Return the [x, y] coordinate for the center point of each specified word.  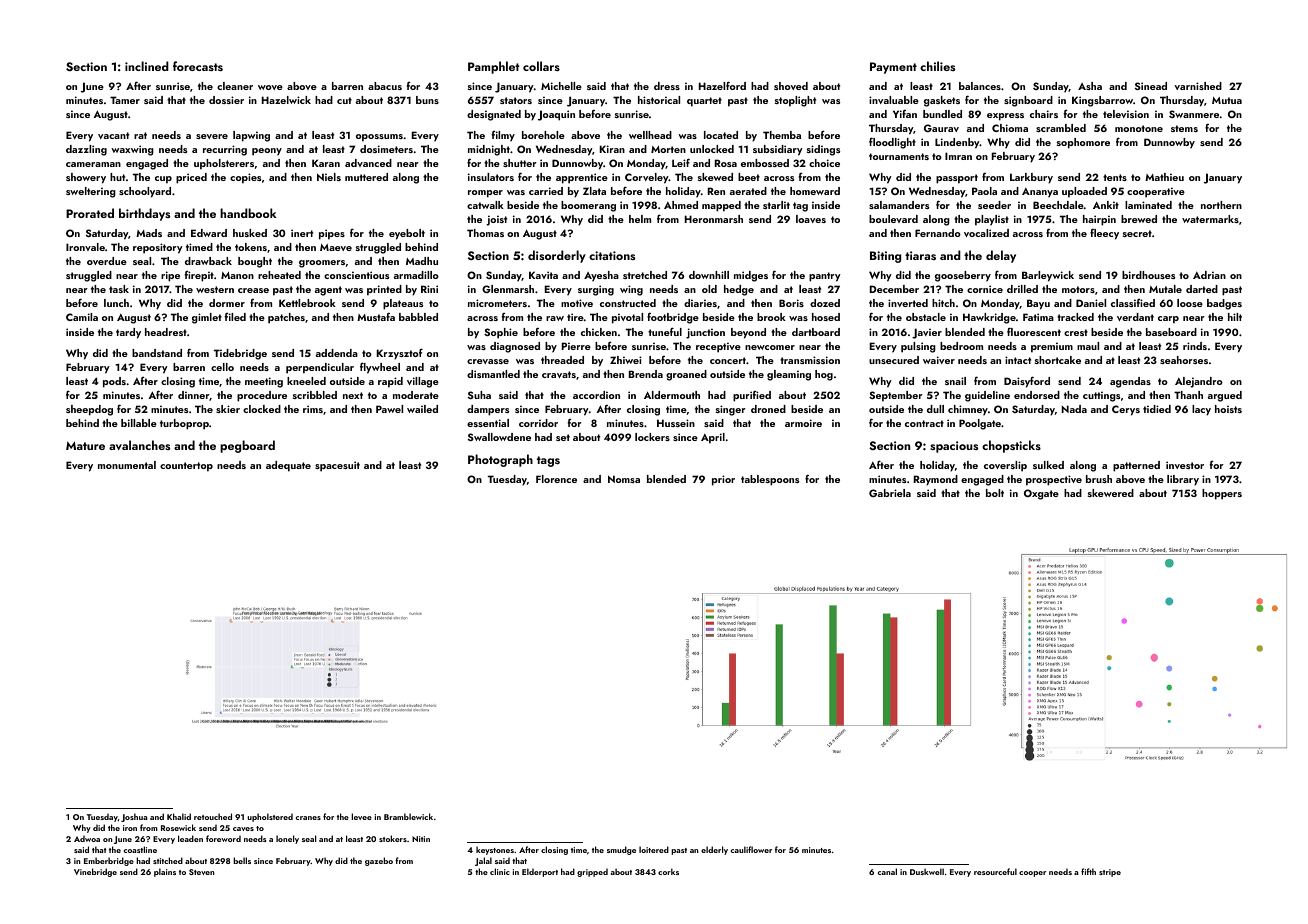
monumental [127, 465]
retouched [213, 816]
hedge [739, 290]
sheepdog [89, 410]
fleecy [1104, 234]
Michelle [561, 86]
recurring [225, 150]
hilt [1235, 317]
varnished [1198, 86]
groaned [686, 375]
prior [723, 480]
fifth [1088, 871]
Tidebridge [240, 354]
